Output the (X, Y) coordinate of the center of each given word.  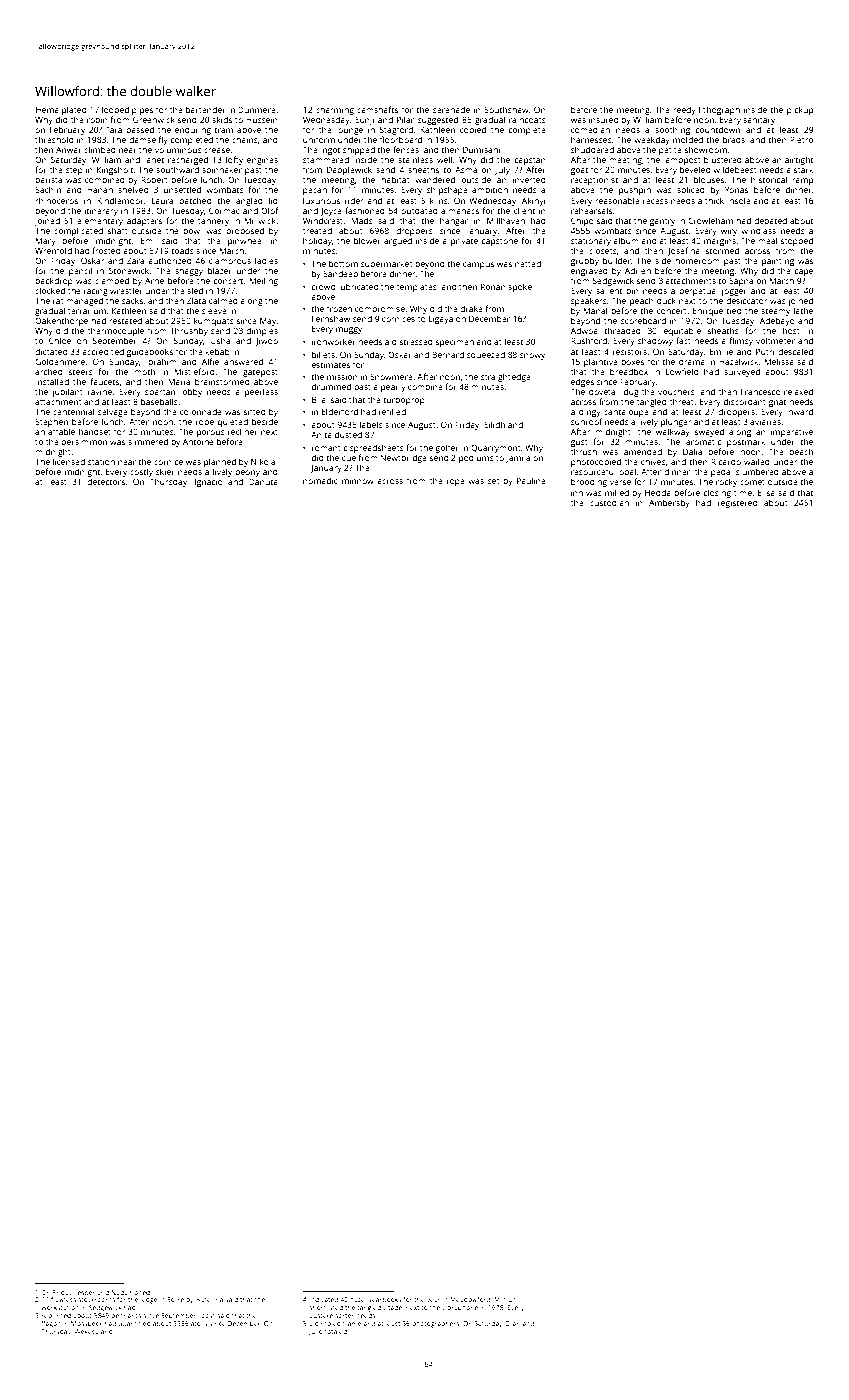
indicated (323, 1299)
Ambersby (669, 503)
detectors (106, 481)
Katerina (210, 1299)
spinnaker (222, 170)
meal (767, 240)
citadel (393, 1307)
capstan (530, 161)
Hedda (658, 492)
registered (738, 503)
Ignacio (209, 483)
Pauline (531, 480)
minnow (358, 481)
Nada (119, 1292)
